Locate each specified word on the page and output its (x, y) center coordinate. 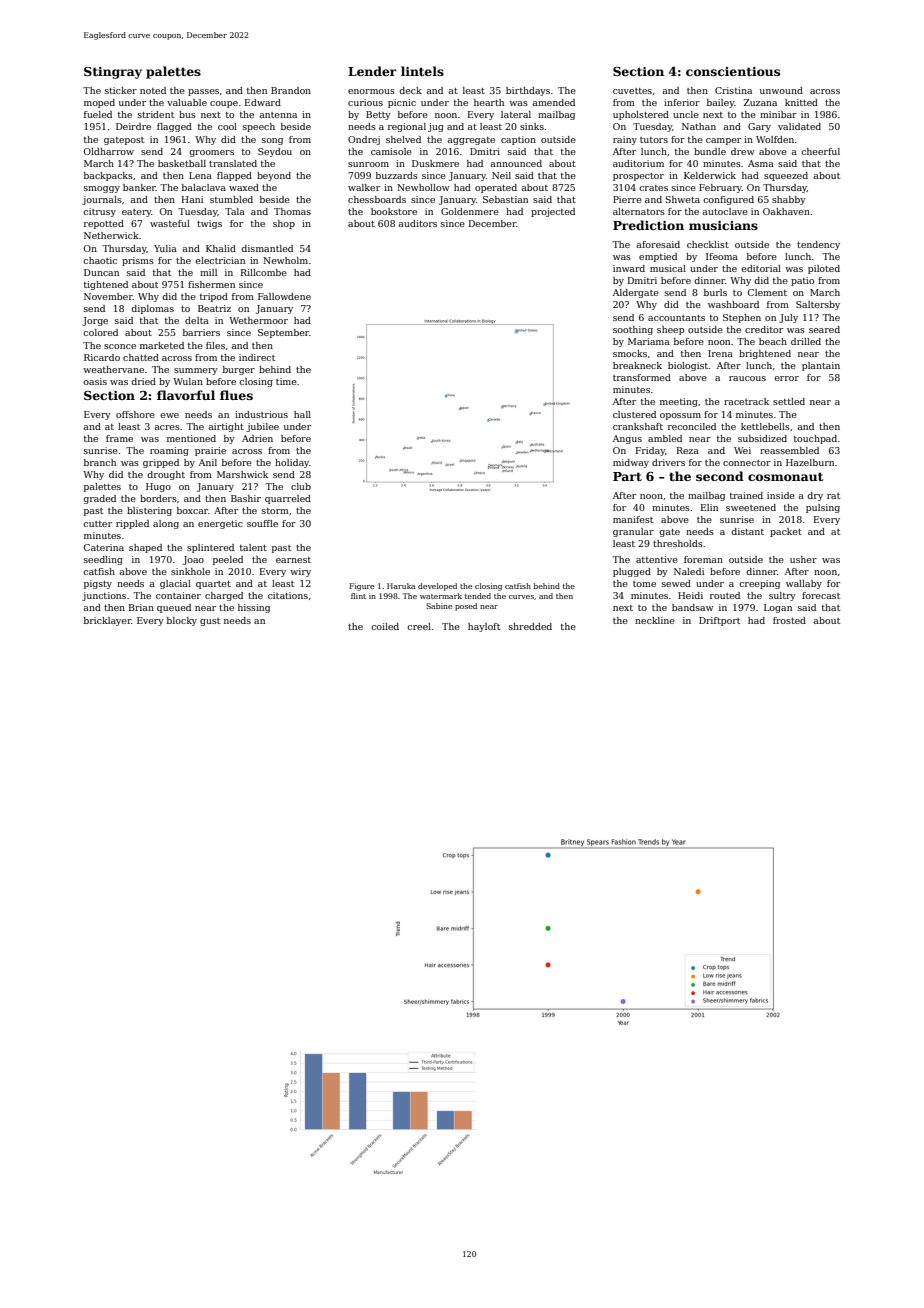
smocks (630, 353)
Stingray (113, 73)
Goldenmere (470, 211)
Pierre (627, 199)
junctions (104, 596)
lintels (422, 71)
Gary (759, 127)
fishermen (211, 284)
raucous (747, 378)
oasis (95, 381)
